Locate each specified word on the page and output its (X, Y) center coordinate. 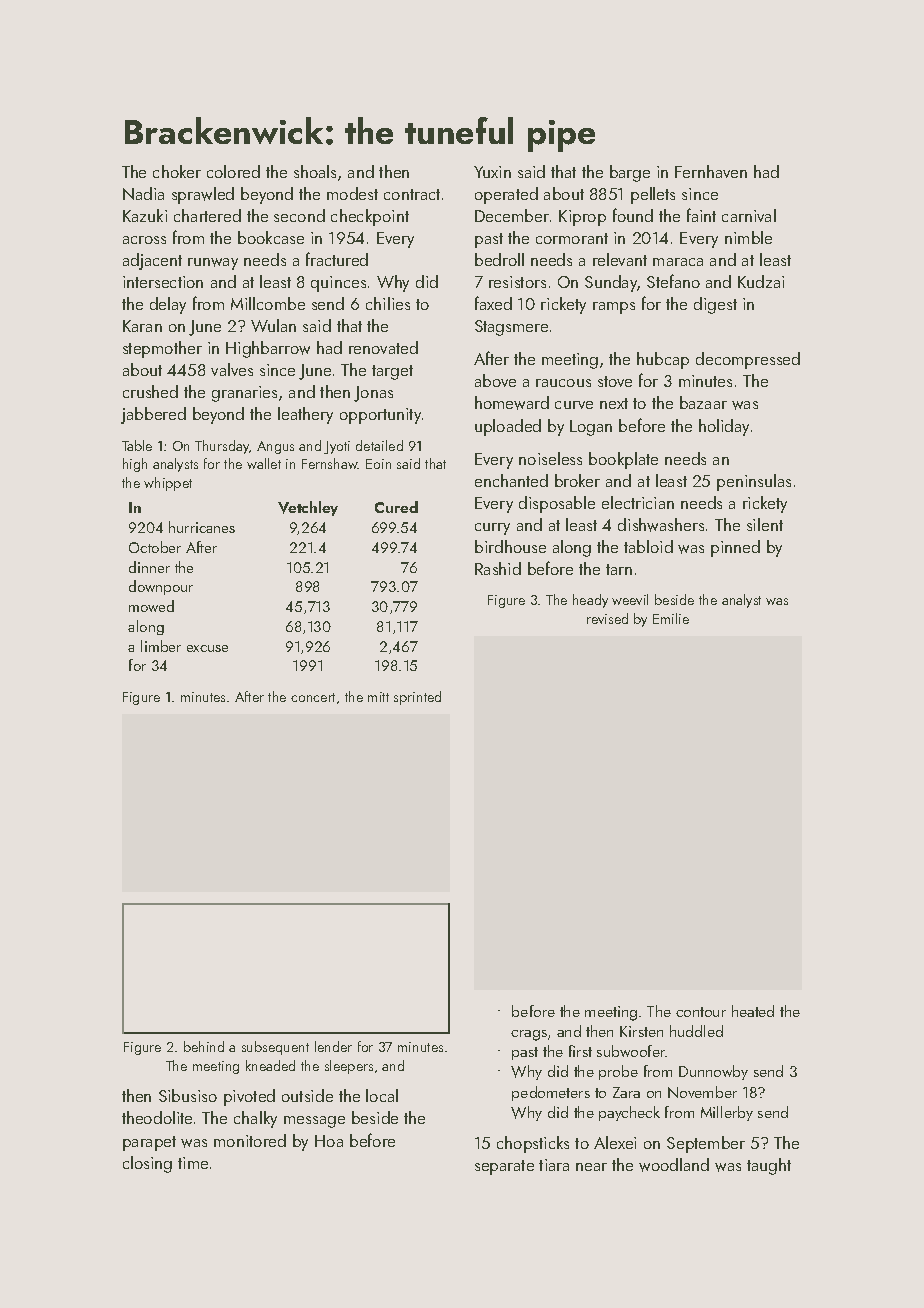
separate (504, 1167)
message (314, 1122)
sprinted (417, 698)
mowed (151, 606)
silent (765, 524)
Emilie (671, 618)
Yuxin (492, 172)
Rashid (498, 568)
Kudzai (761, 281)
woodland (674, 1165)
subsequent (275, 1048)
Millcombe (268, 303)
